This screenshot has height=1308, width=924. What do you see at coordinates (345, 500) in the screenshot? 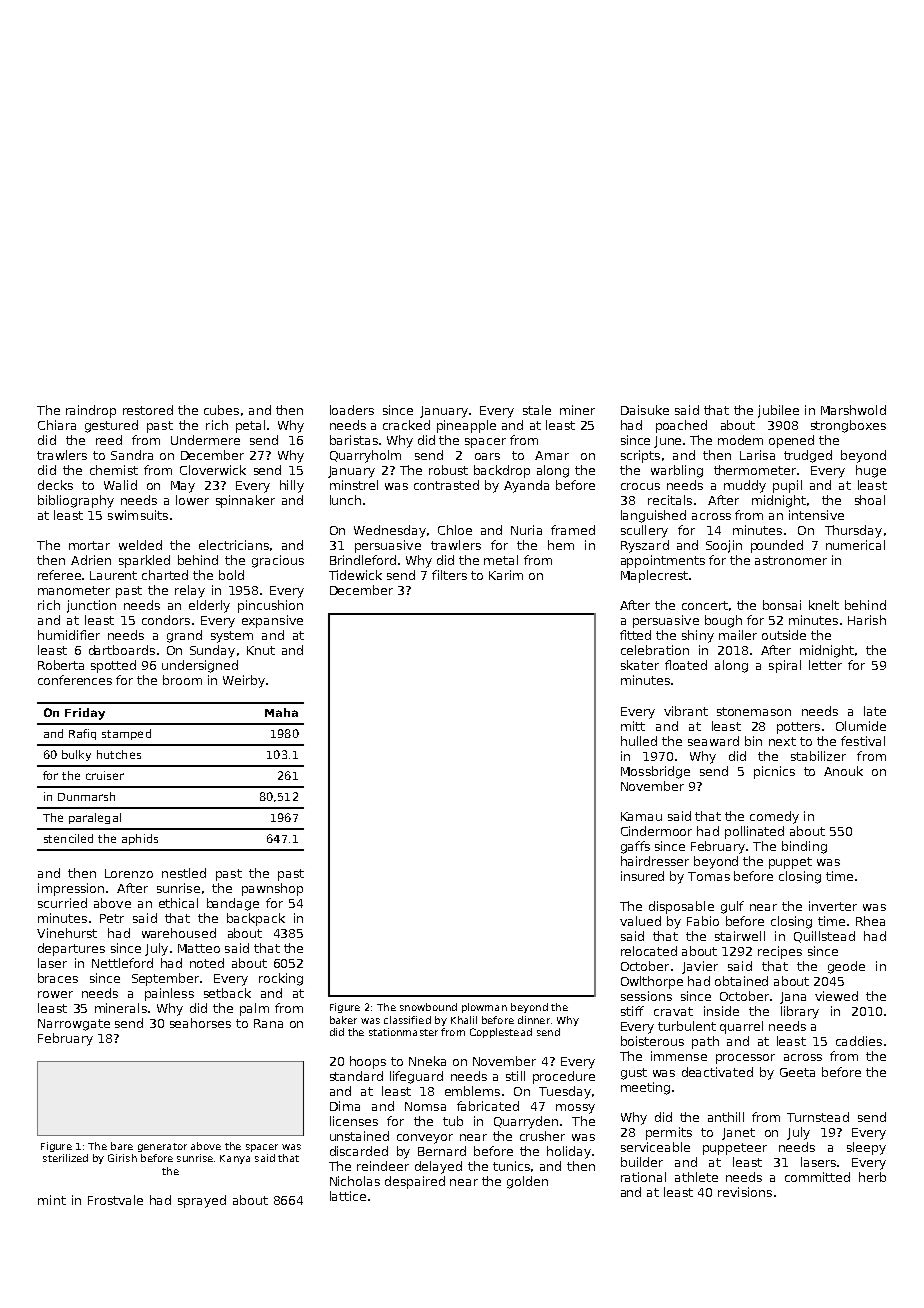
I see `lunch` at bounding box center [345, 500].
